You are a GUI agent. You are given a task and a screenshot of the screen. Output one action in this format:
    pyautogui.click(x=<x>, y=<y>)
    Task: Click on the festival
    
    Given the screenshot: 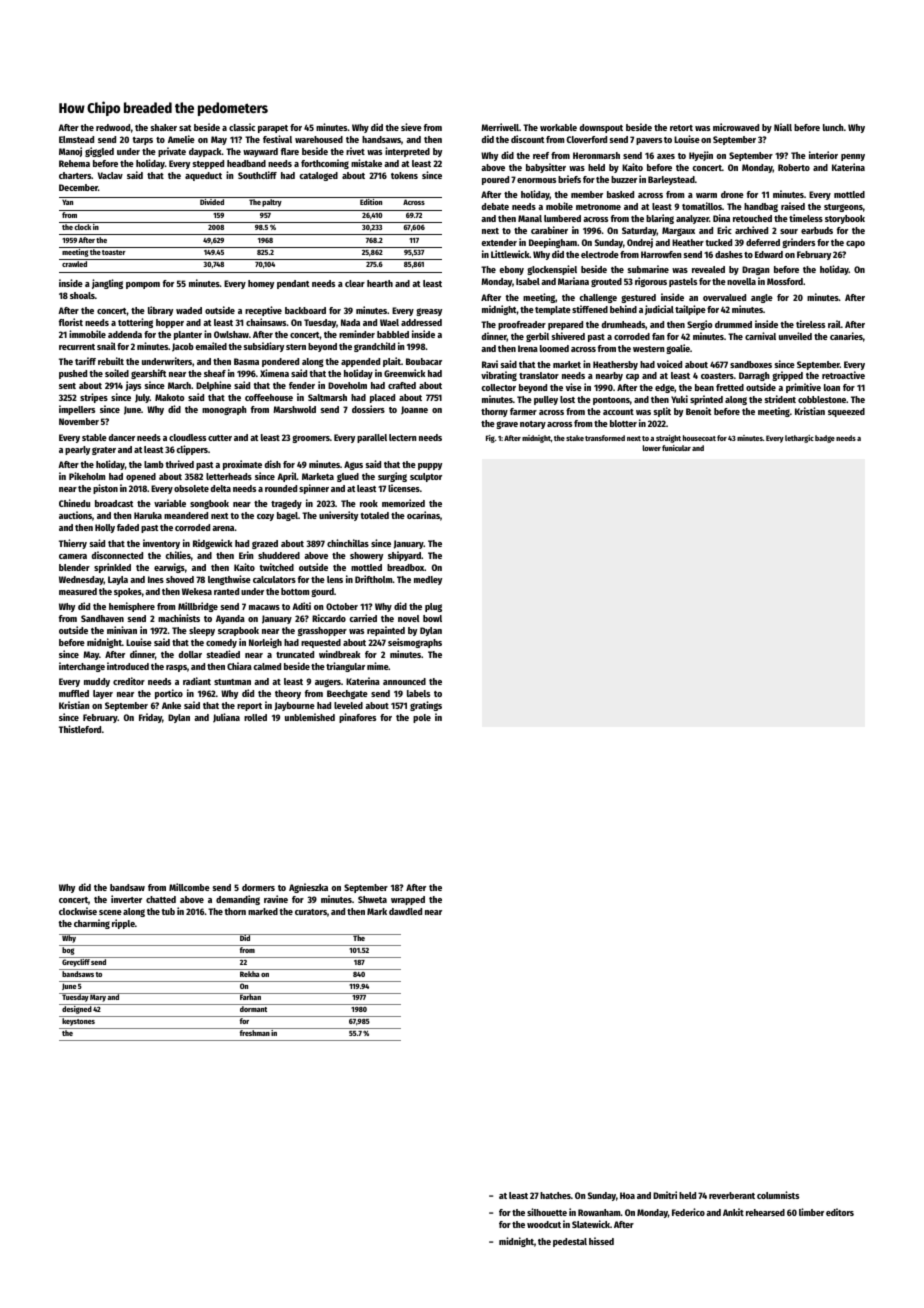 What is the action you would take?
    pyautogui.click(x=277, y=139)
